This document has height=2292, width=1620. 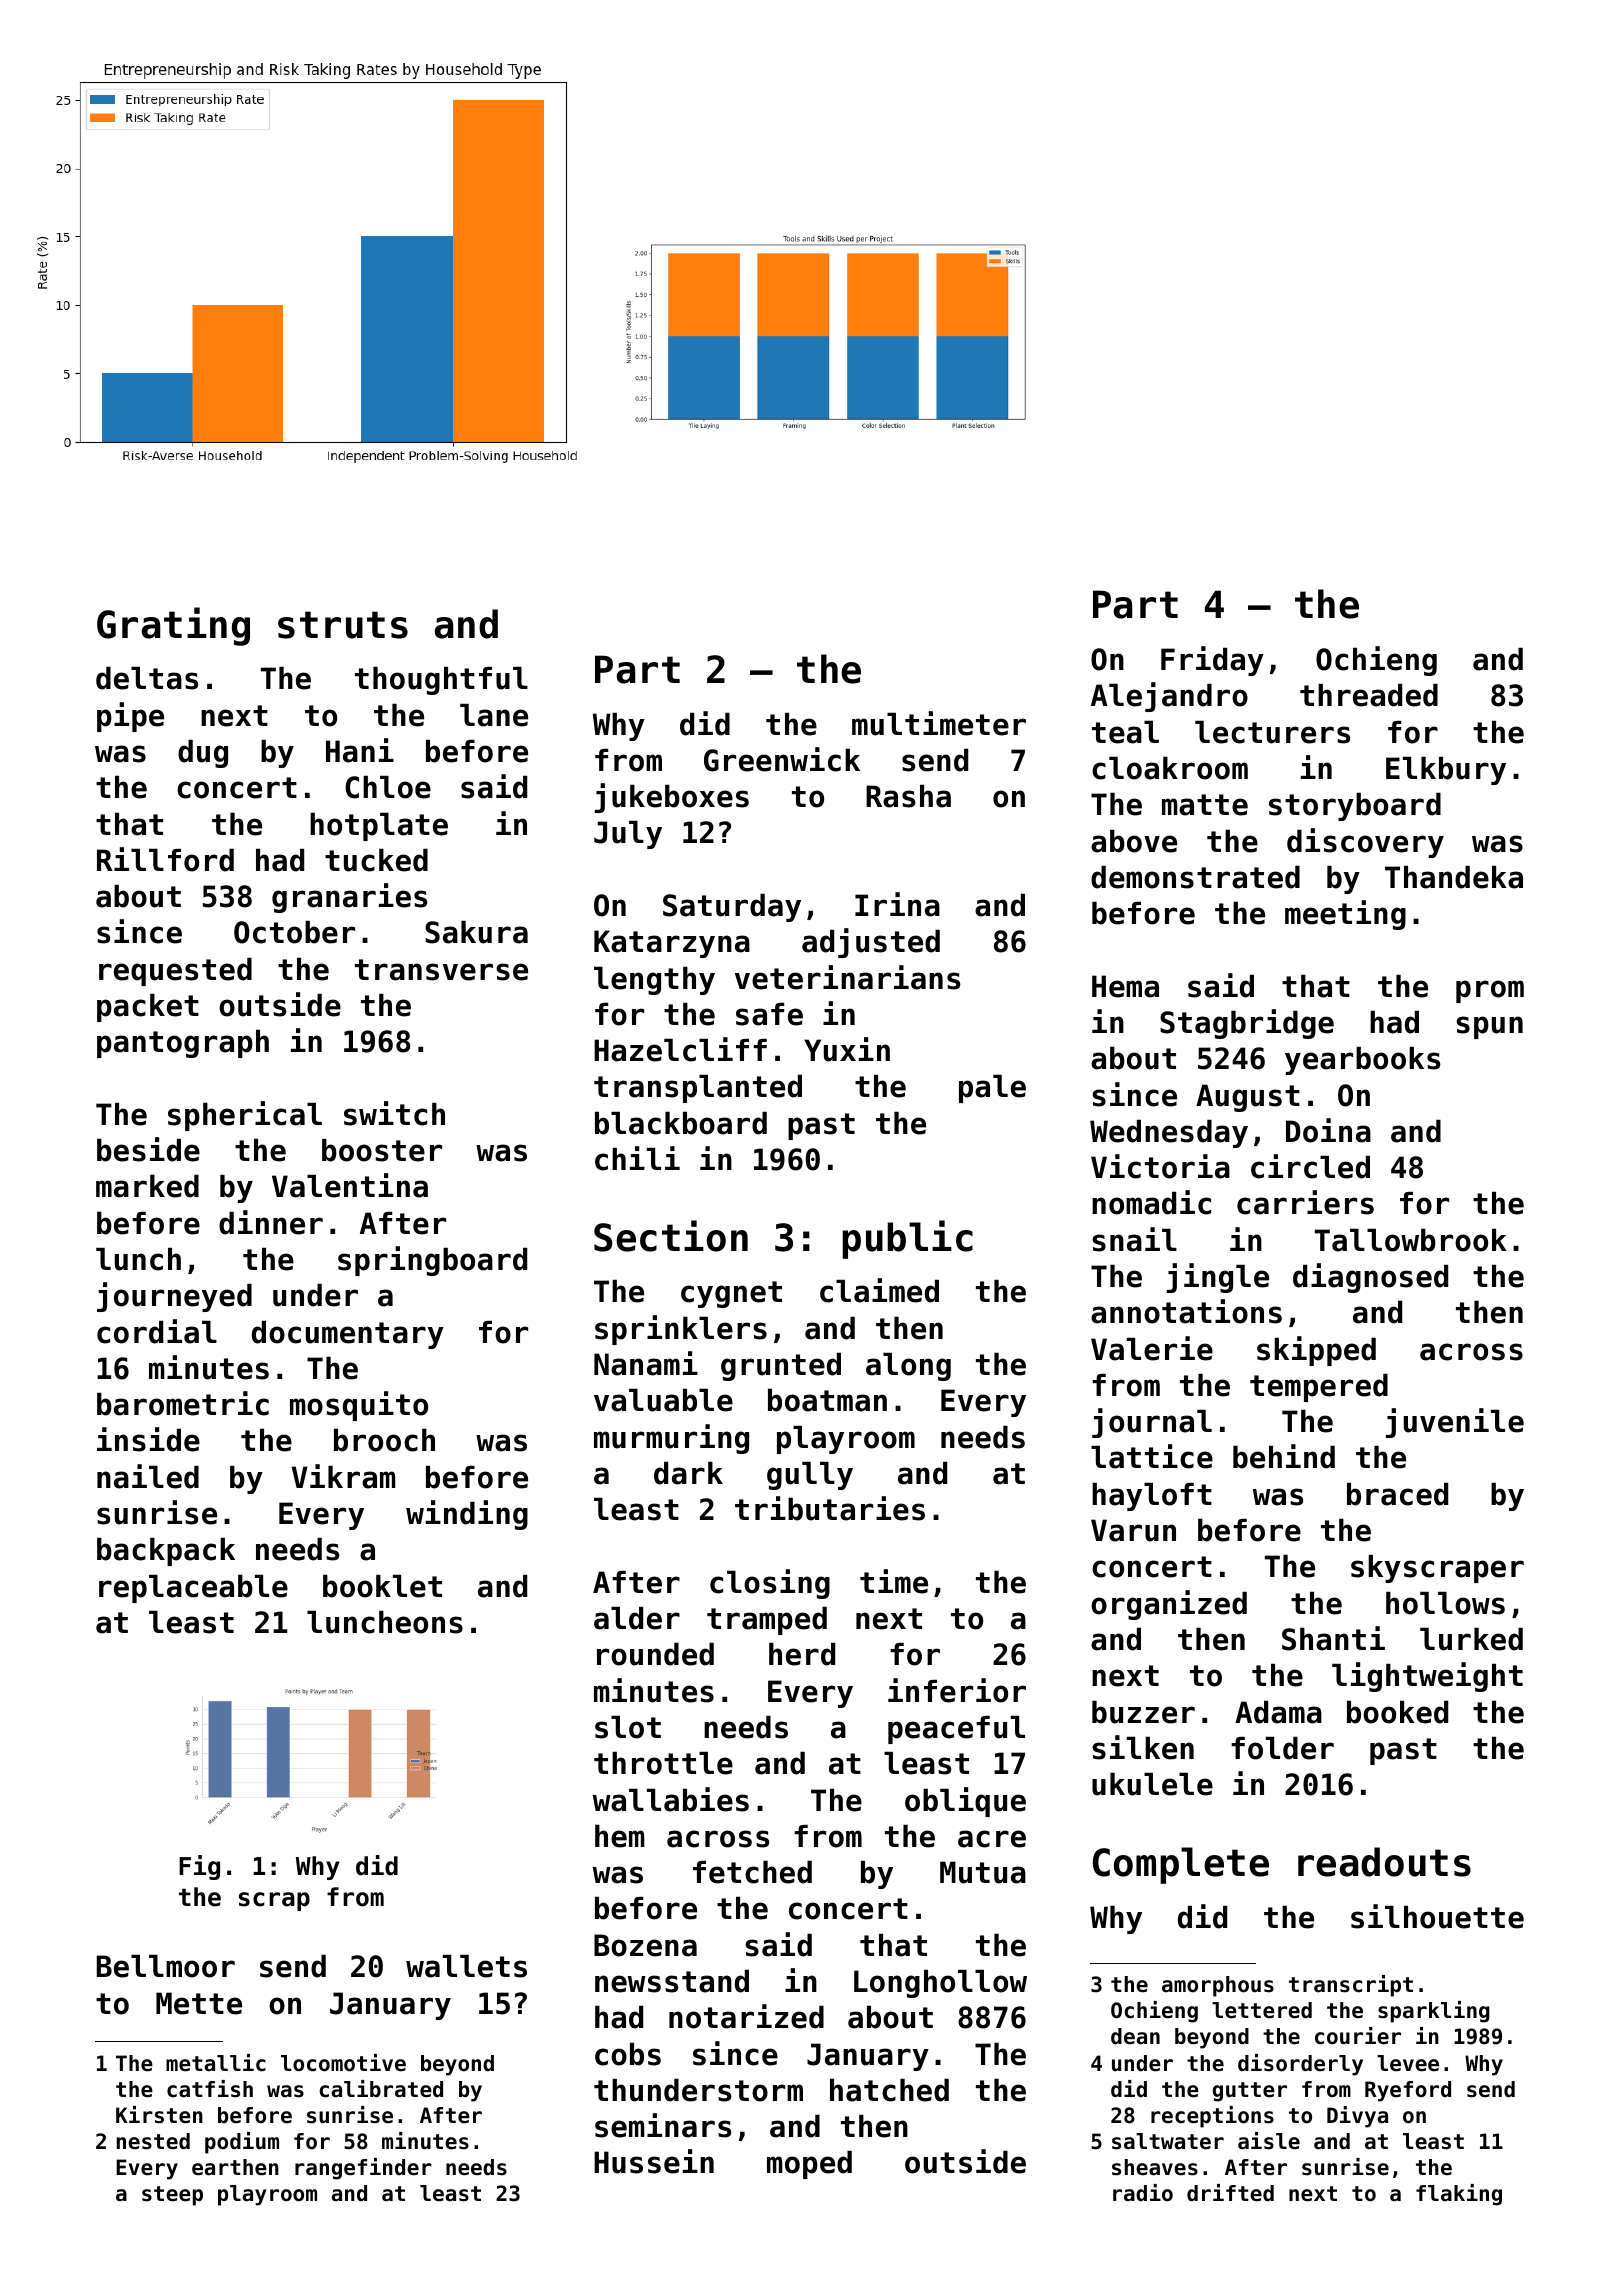 I want to click on podium, so click(x=242, y=2143).
